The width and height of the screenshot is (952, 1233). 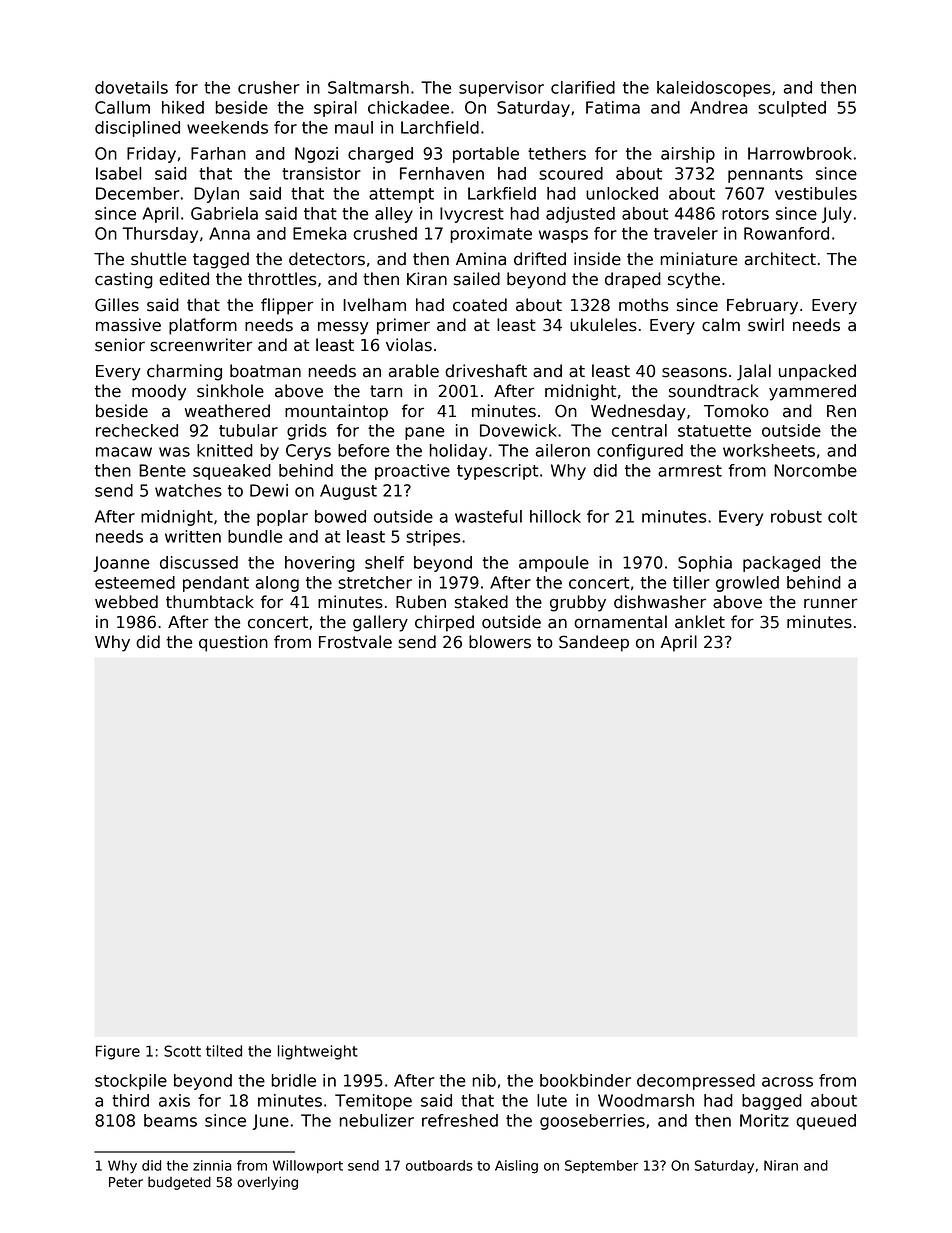 I want to click on wasteful, so click(x=488, y=516).
